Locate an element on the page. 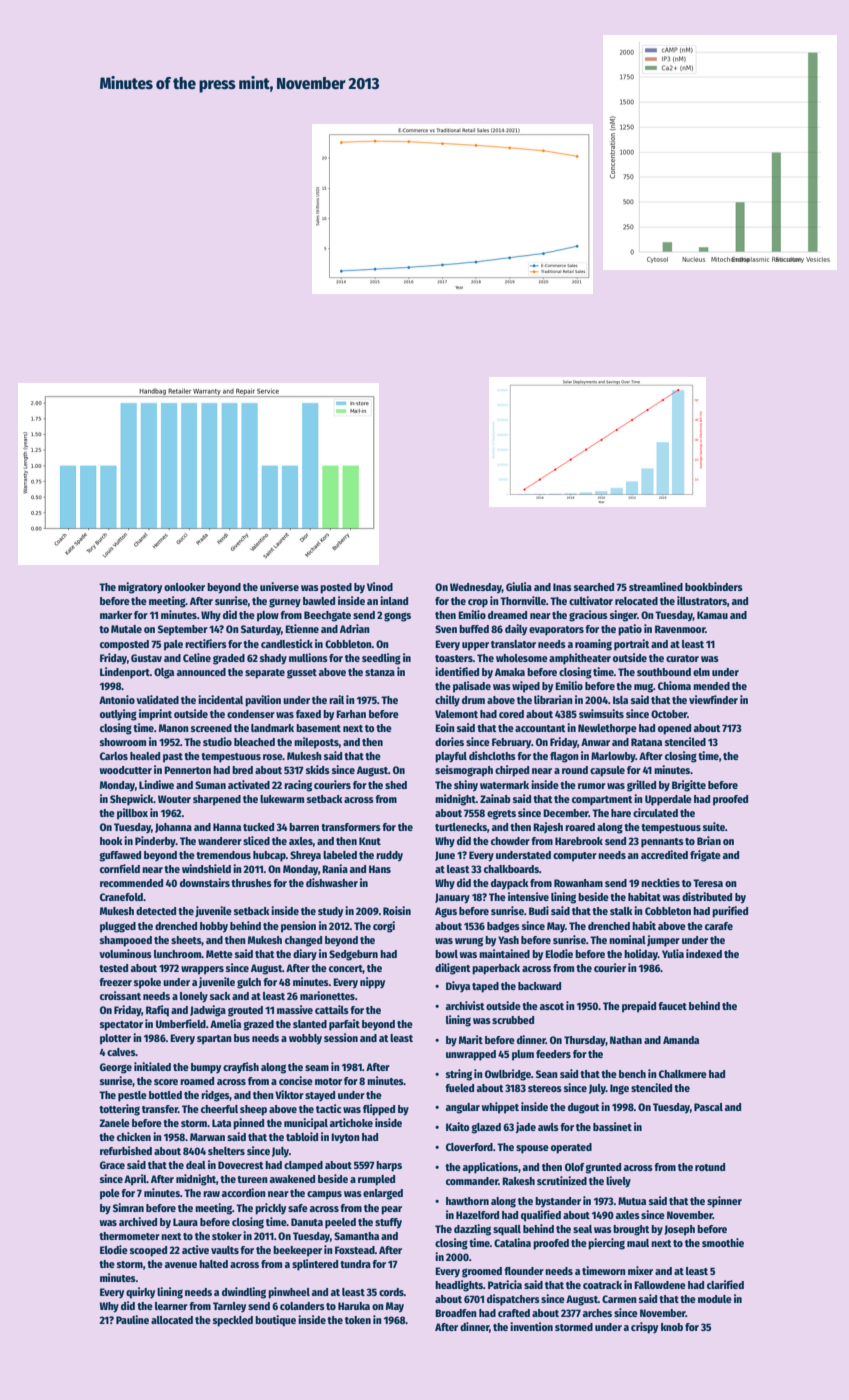 This document has width=849, height=1400. Giulia is located at coordinates (519, 586).
